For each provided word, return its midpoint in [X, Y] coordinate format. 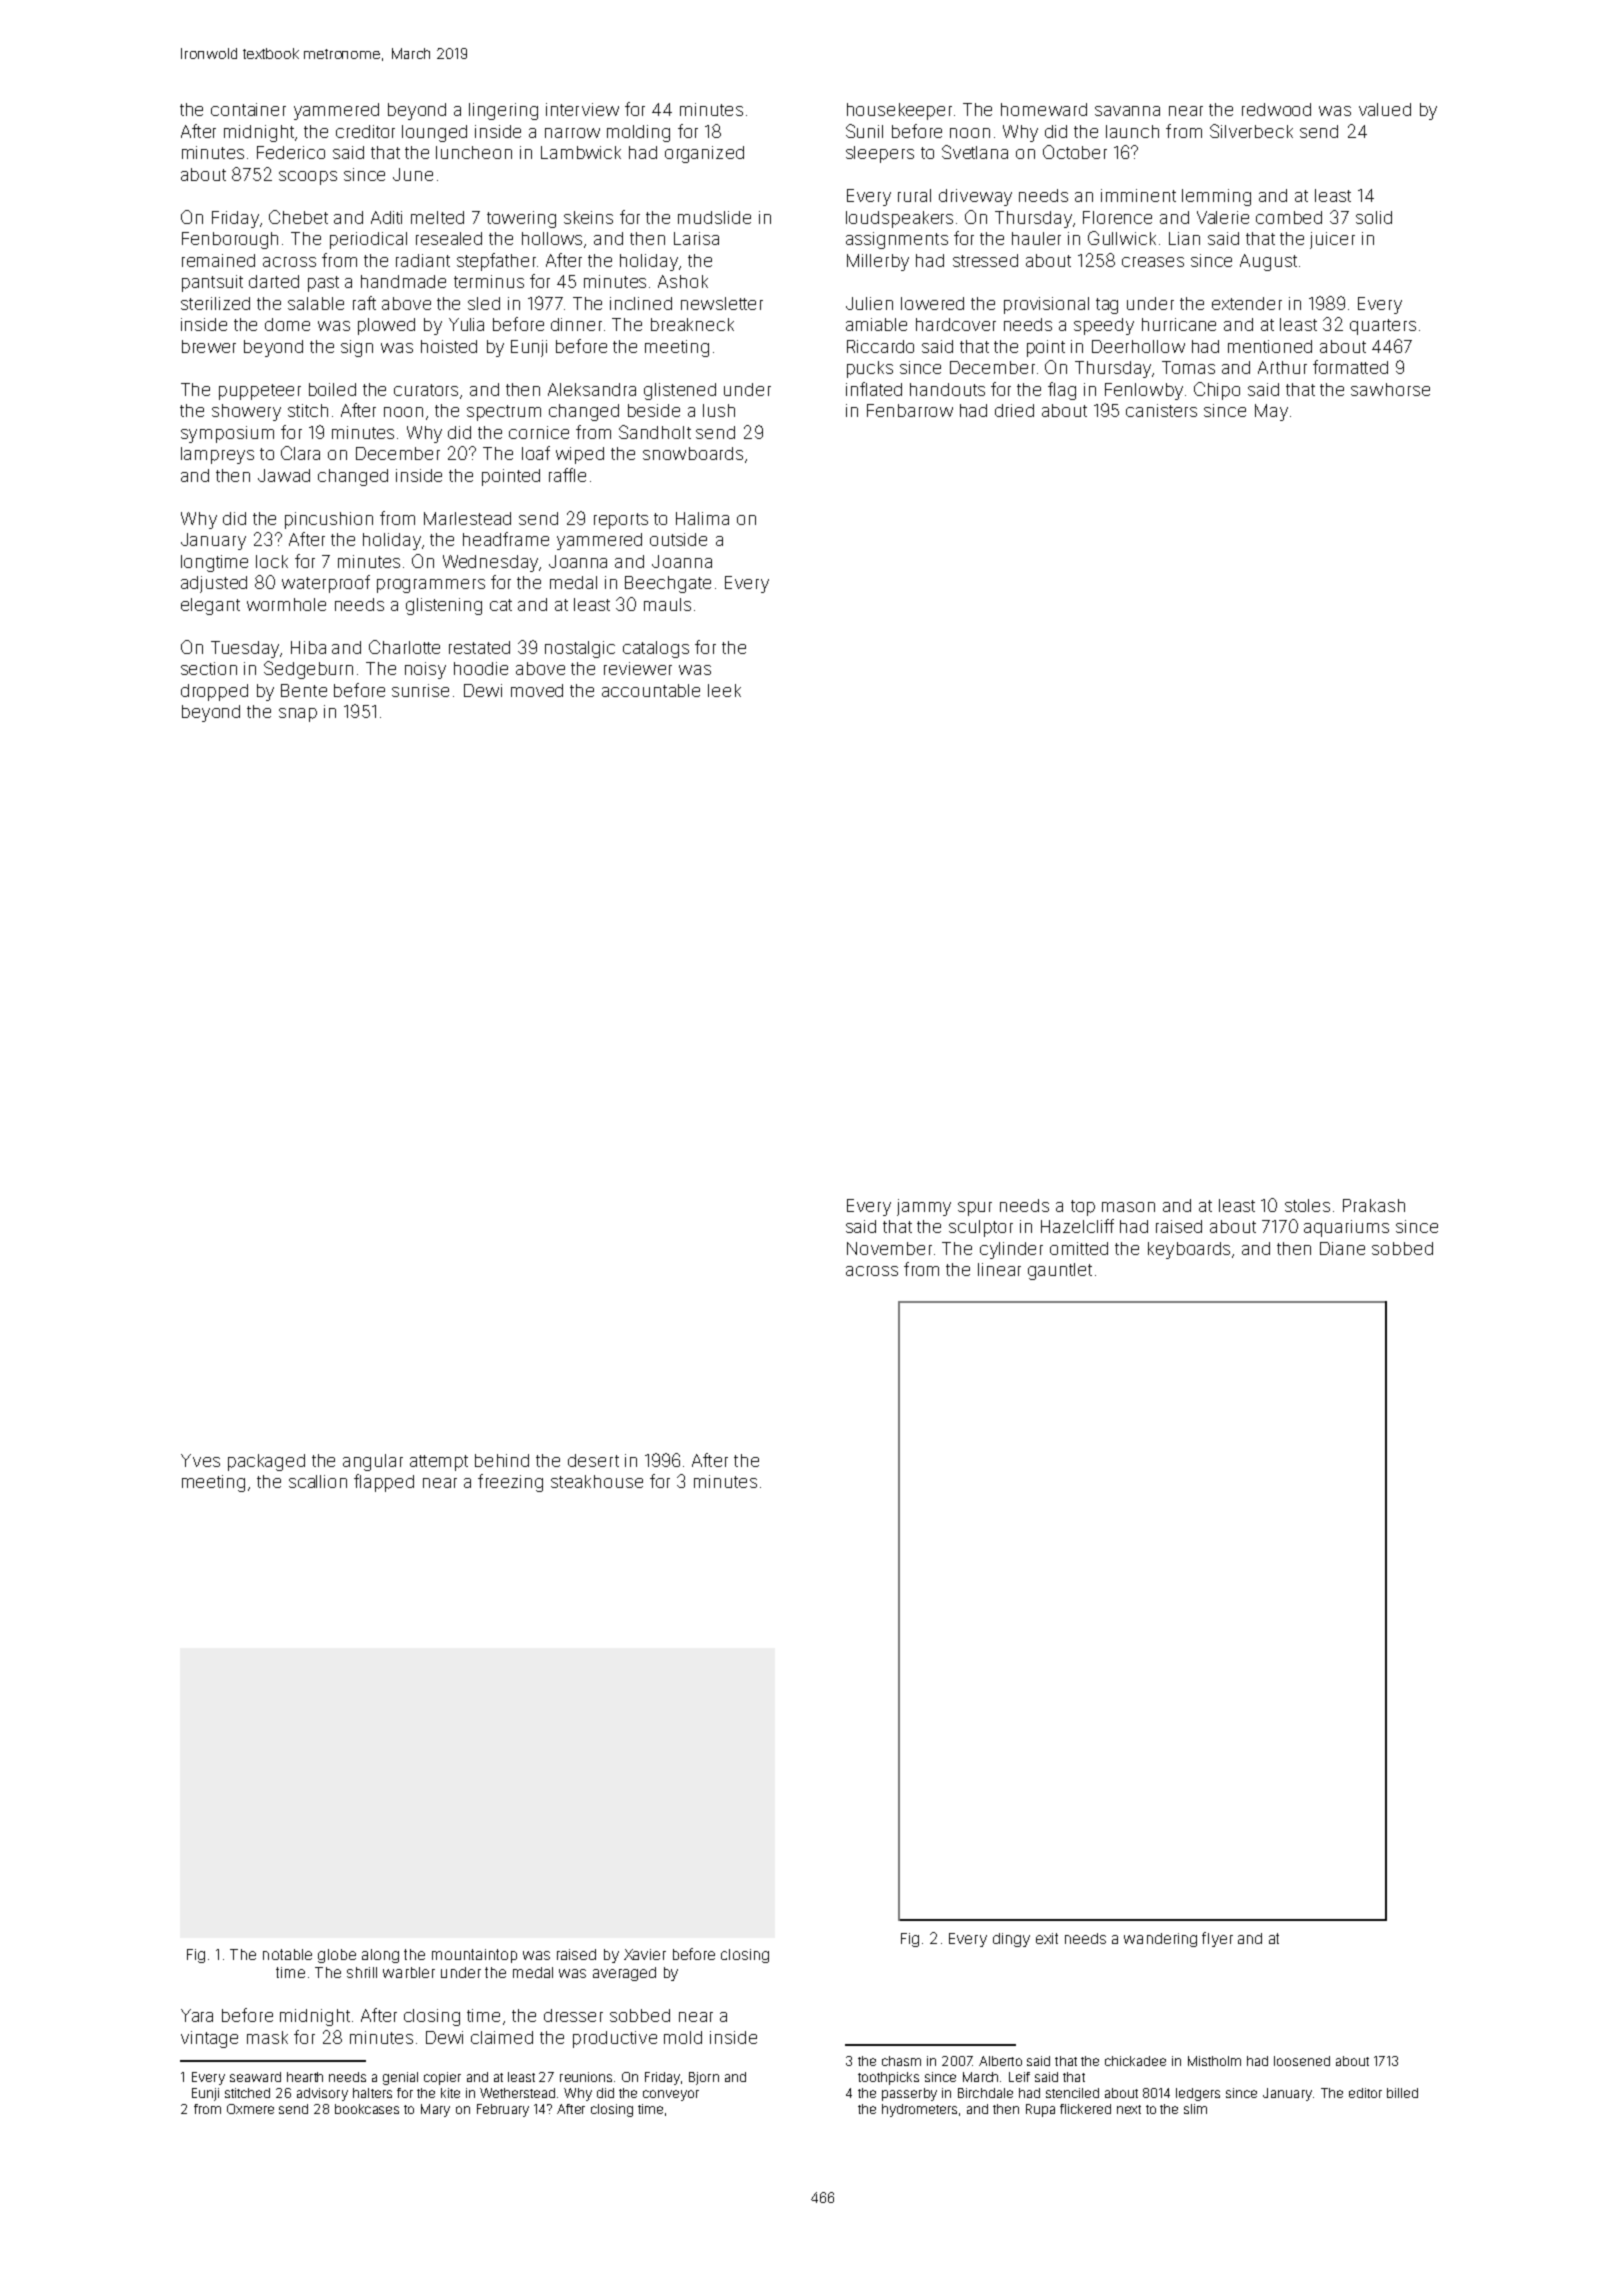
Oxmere [250, 2109]
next [1129, 2109]
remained [218, 260]
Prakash [1374, 1205]
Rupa [1040, 2110]
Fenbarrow [910, 410]
